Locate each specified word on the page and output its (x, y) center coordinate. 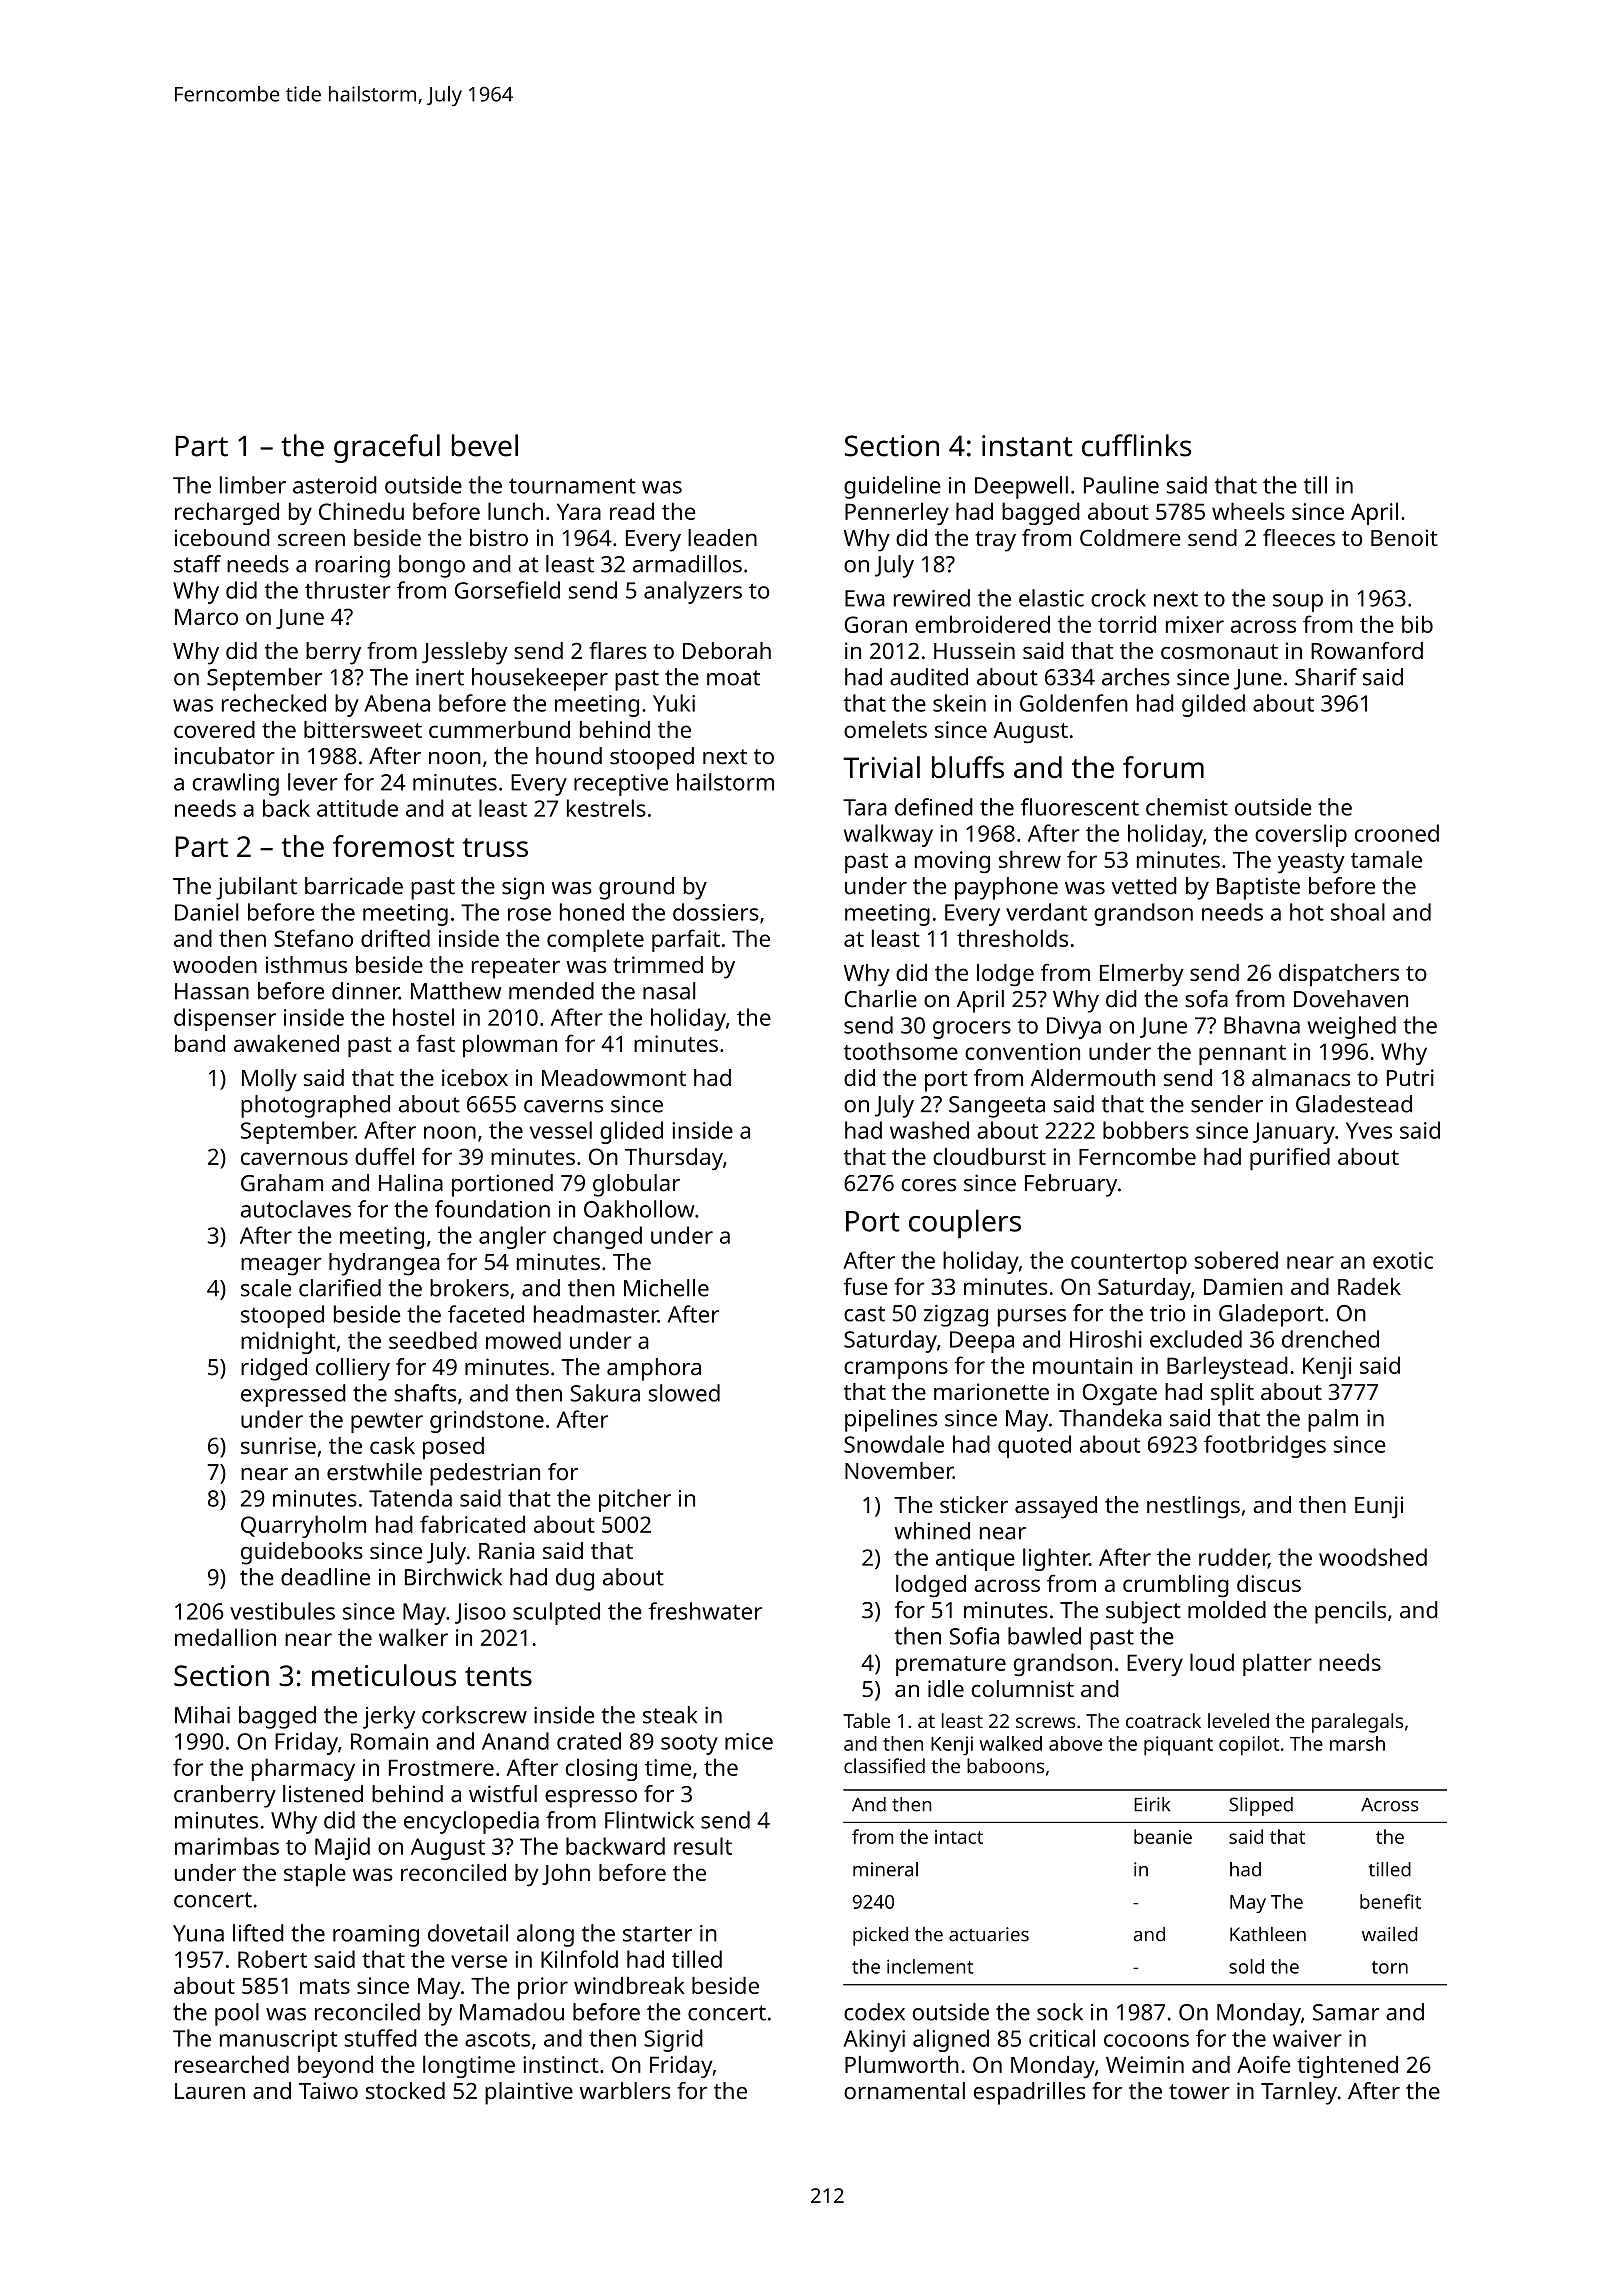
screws (1045, 1722)
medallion (225, 1637)
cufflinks (1136, 445)
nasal (669, 991)
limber (253, 485)
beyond (335, 2066)
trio (1167, 1313)
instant (1027, 446)
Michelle (666, 1288)
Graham (282, 1183)
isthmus (306, 964)
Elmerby (1142, 975)
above (1075, 1743)
